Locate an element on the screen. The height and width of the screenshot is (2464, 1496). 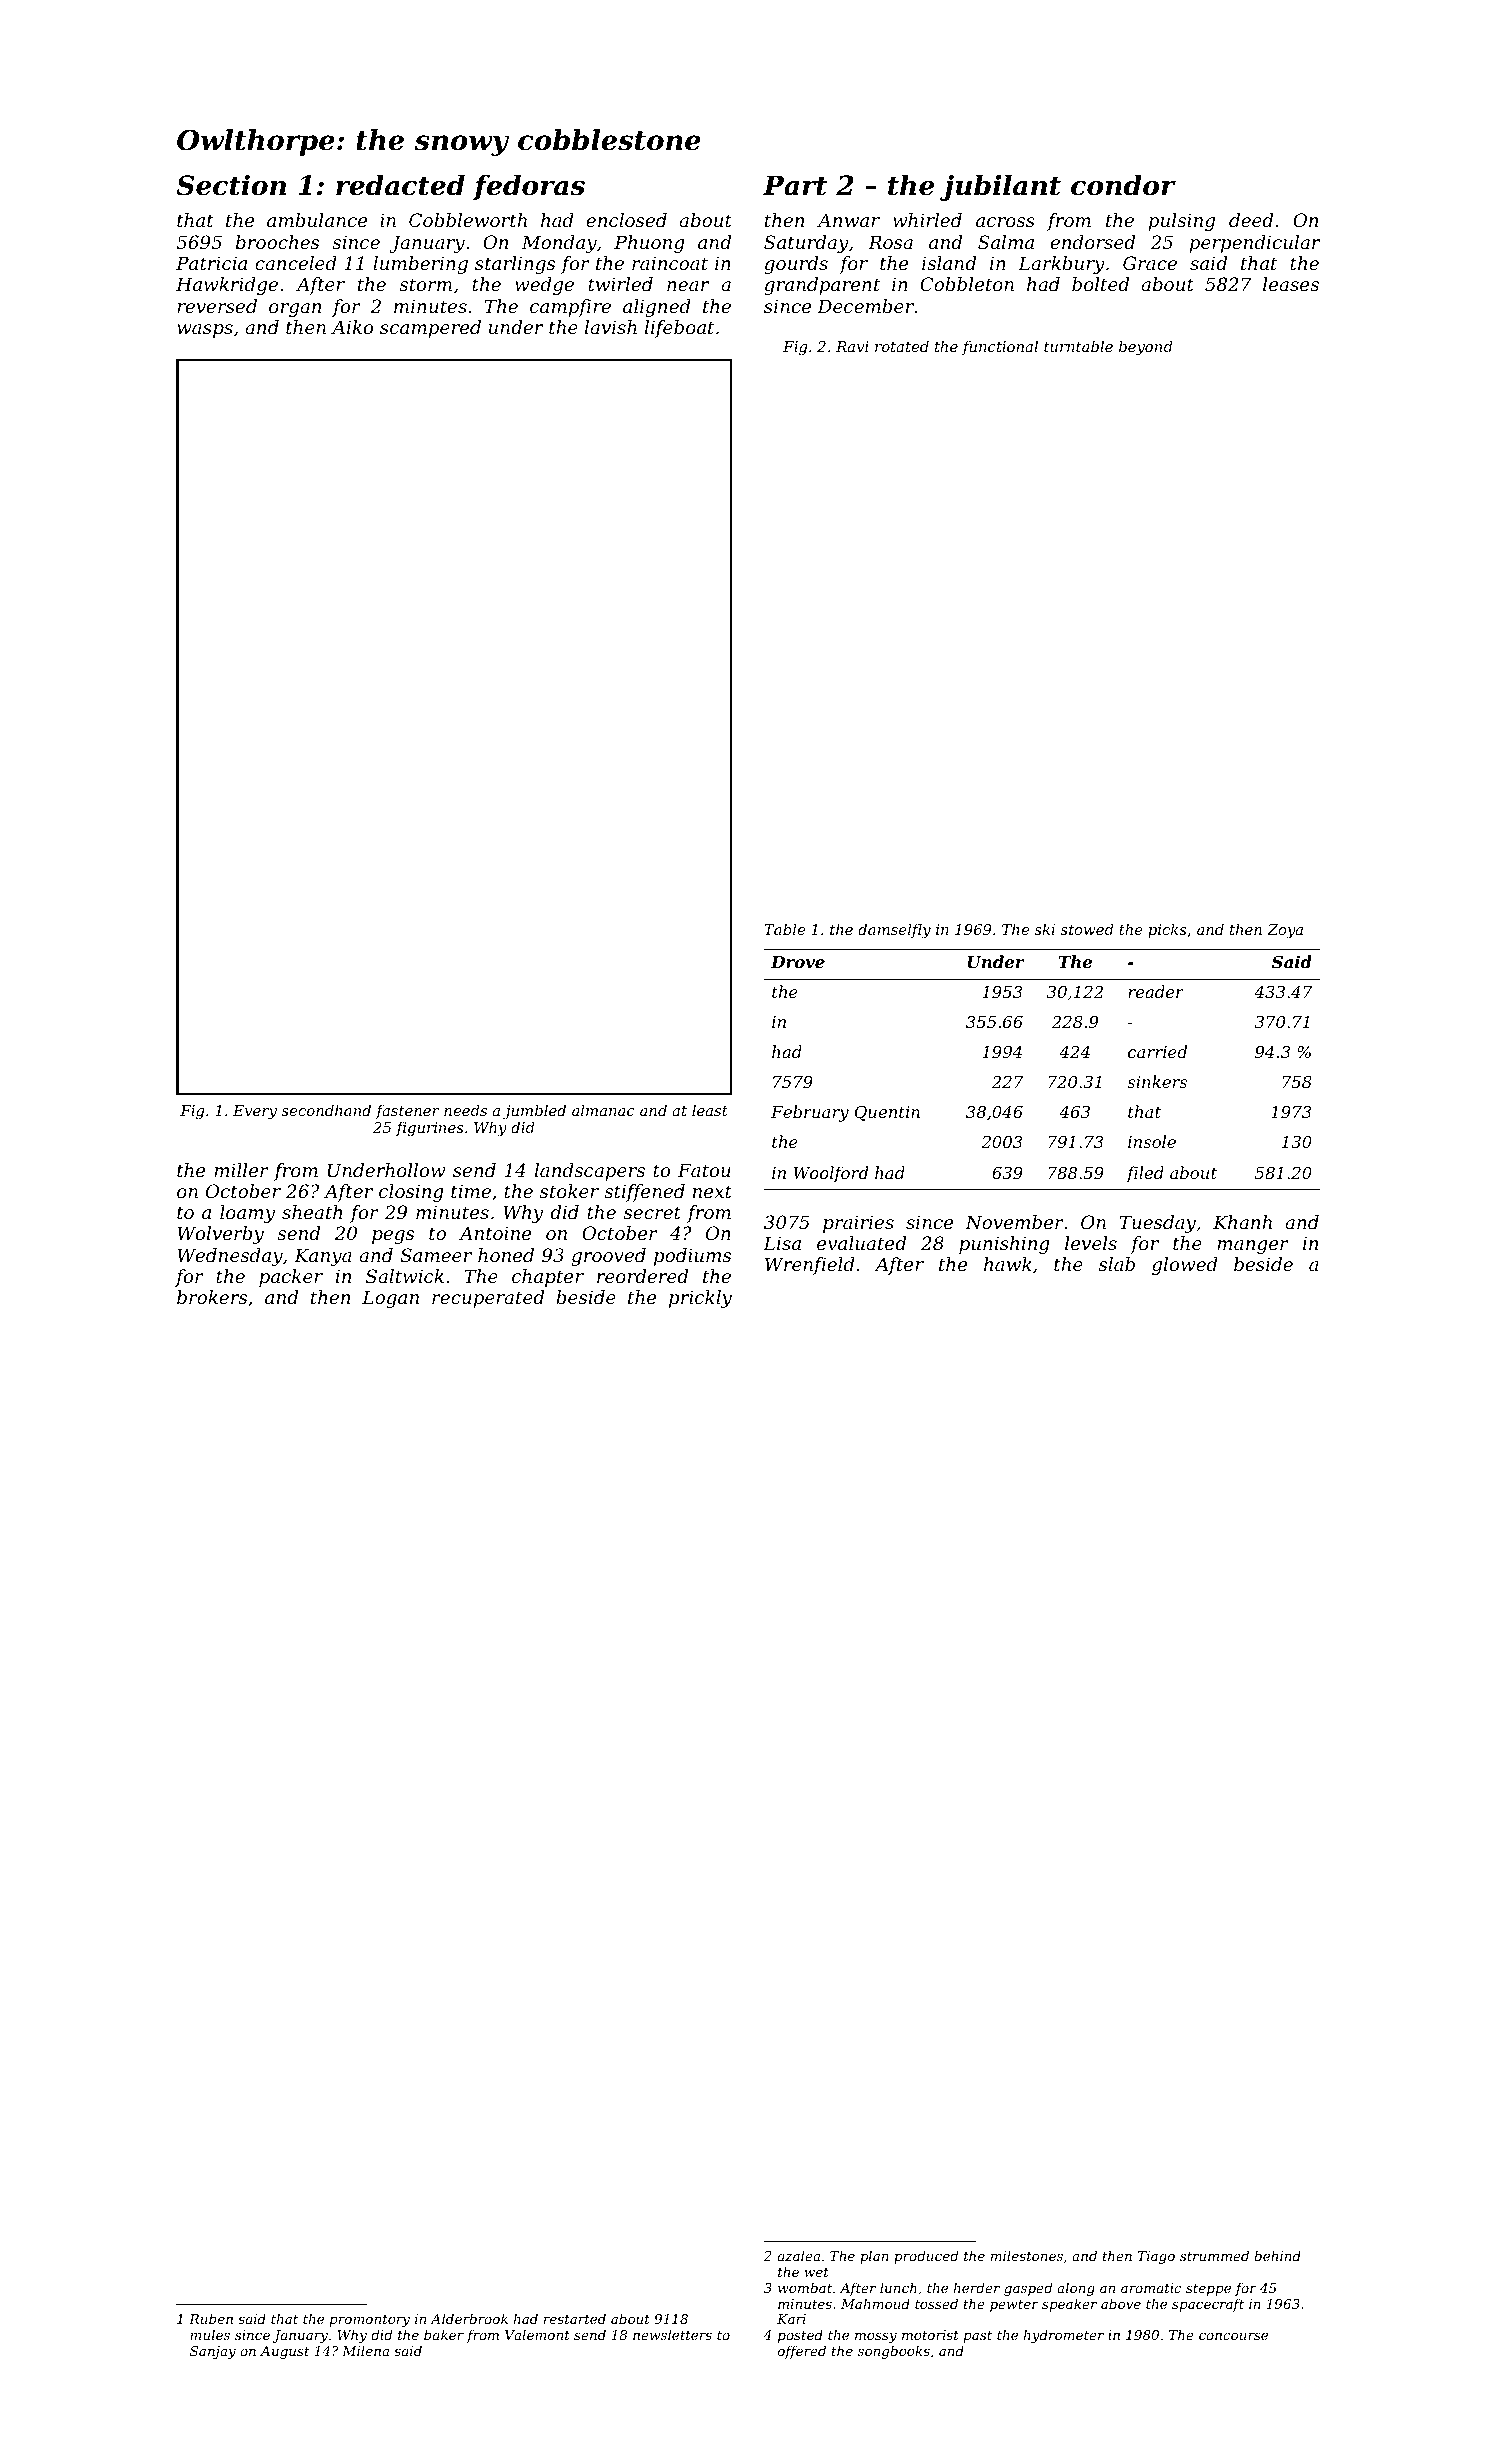
Alderbrook is located at coordinates (469, 2318).
